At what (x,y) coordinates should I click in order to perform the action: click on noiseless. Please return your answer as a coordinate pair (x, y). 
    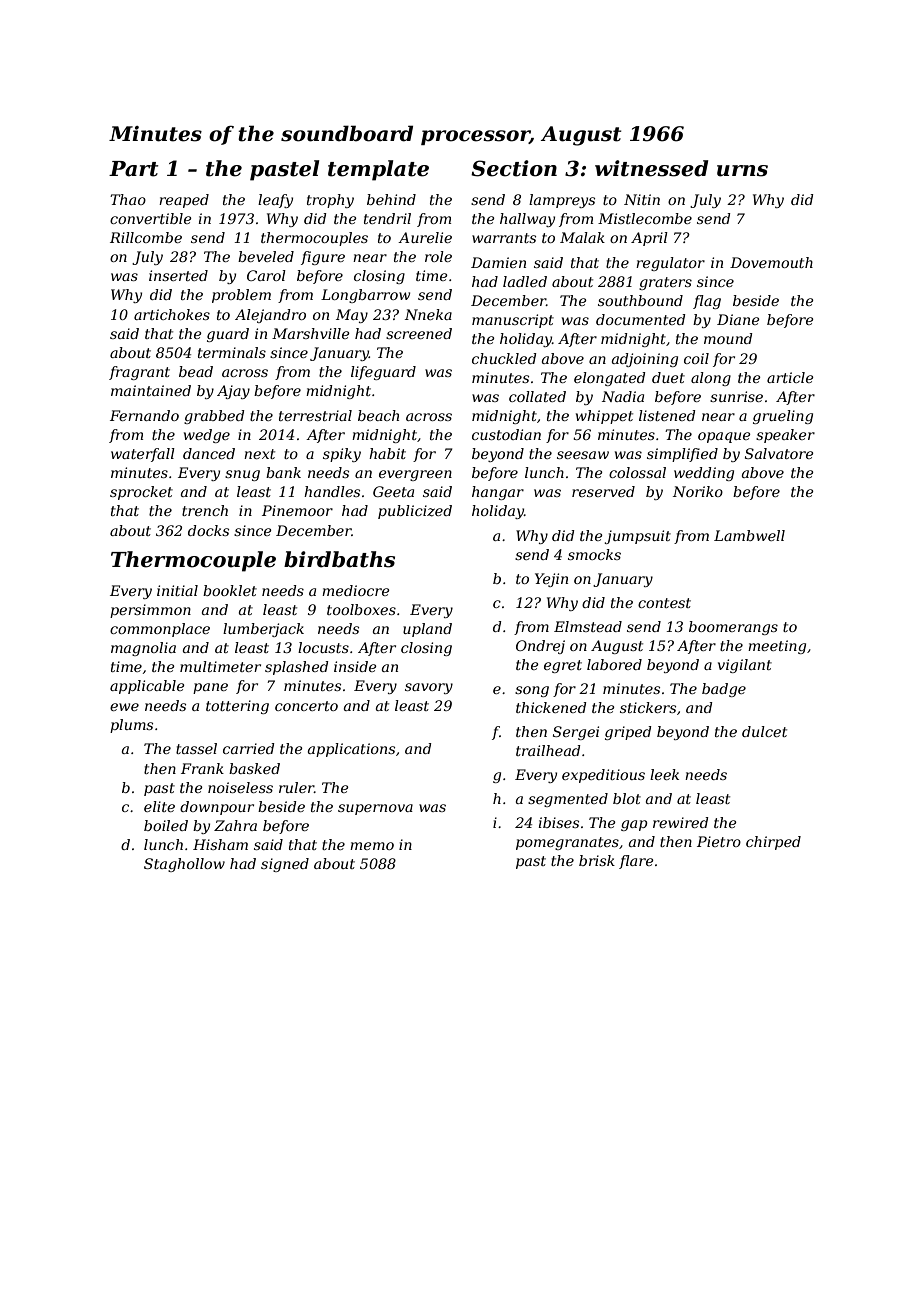
    Looking at the image, I should click on (240, 787).
